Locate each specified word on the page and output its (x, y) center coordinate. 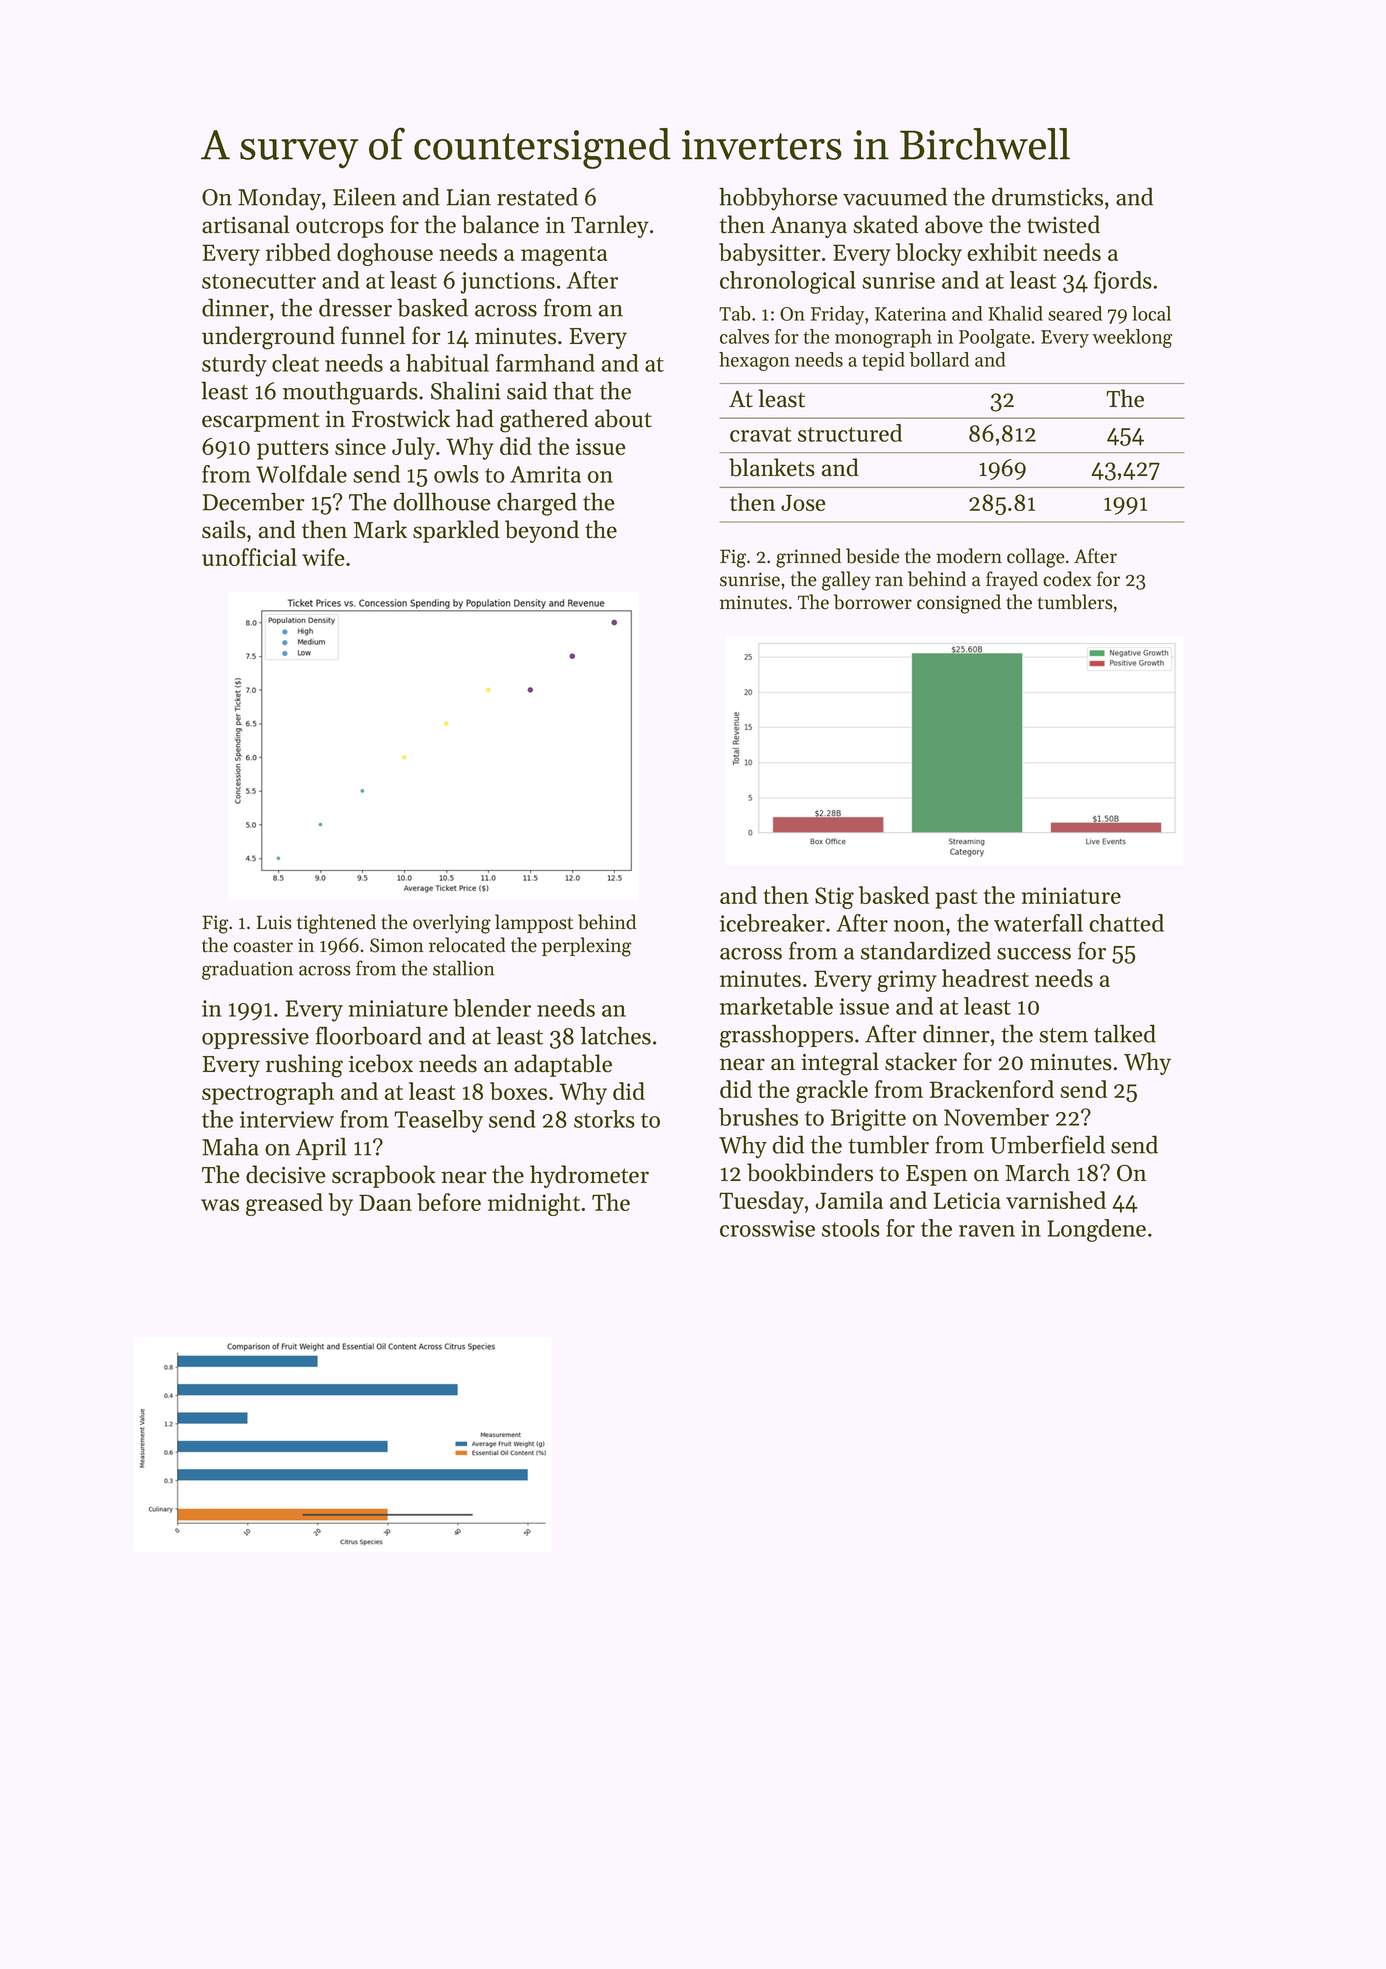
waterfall (1038, 923)
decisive (286, 1174)
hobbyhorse (778, 199)
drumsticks (1047, 196)
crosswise (767, 1228)
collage (1036, 558)
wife (323, 557)
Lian (469, 197)
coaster (263, 946)
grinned (808, 558)
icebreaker (772, 923)
